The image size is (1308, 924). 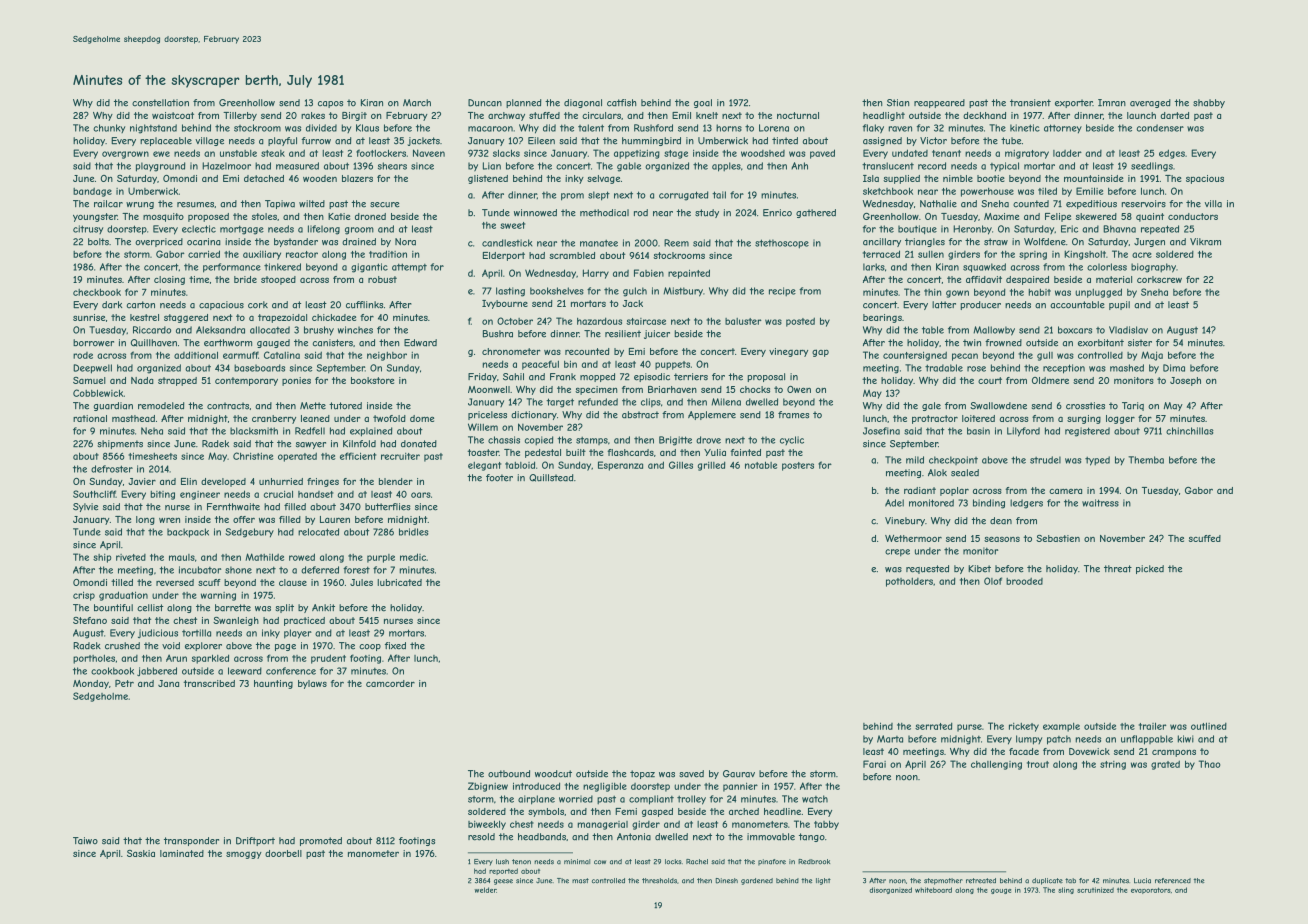 I want to click on capos, so click(x=330, y=104).
